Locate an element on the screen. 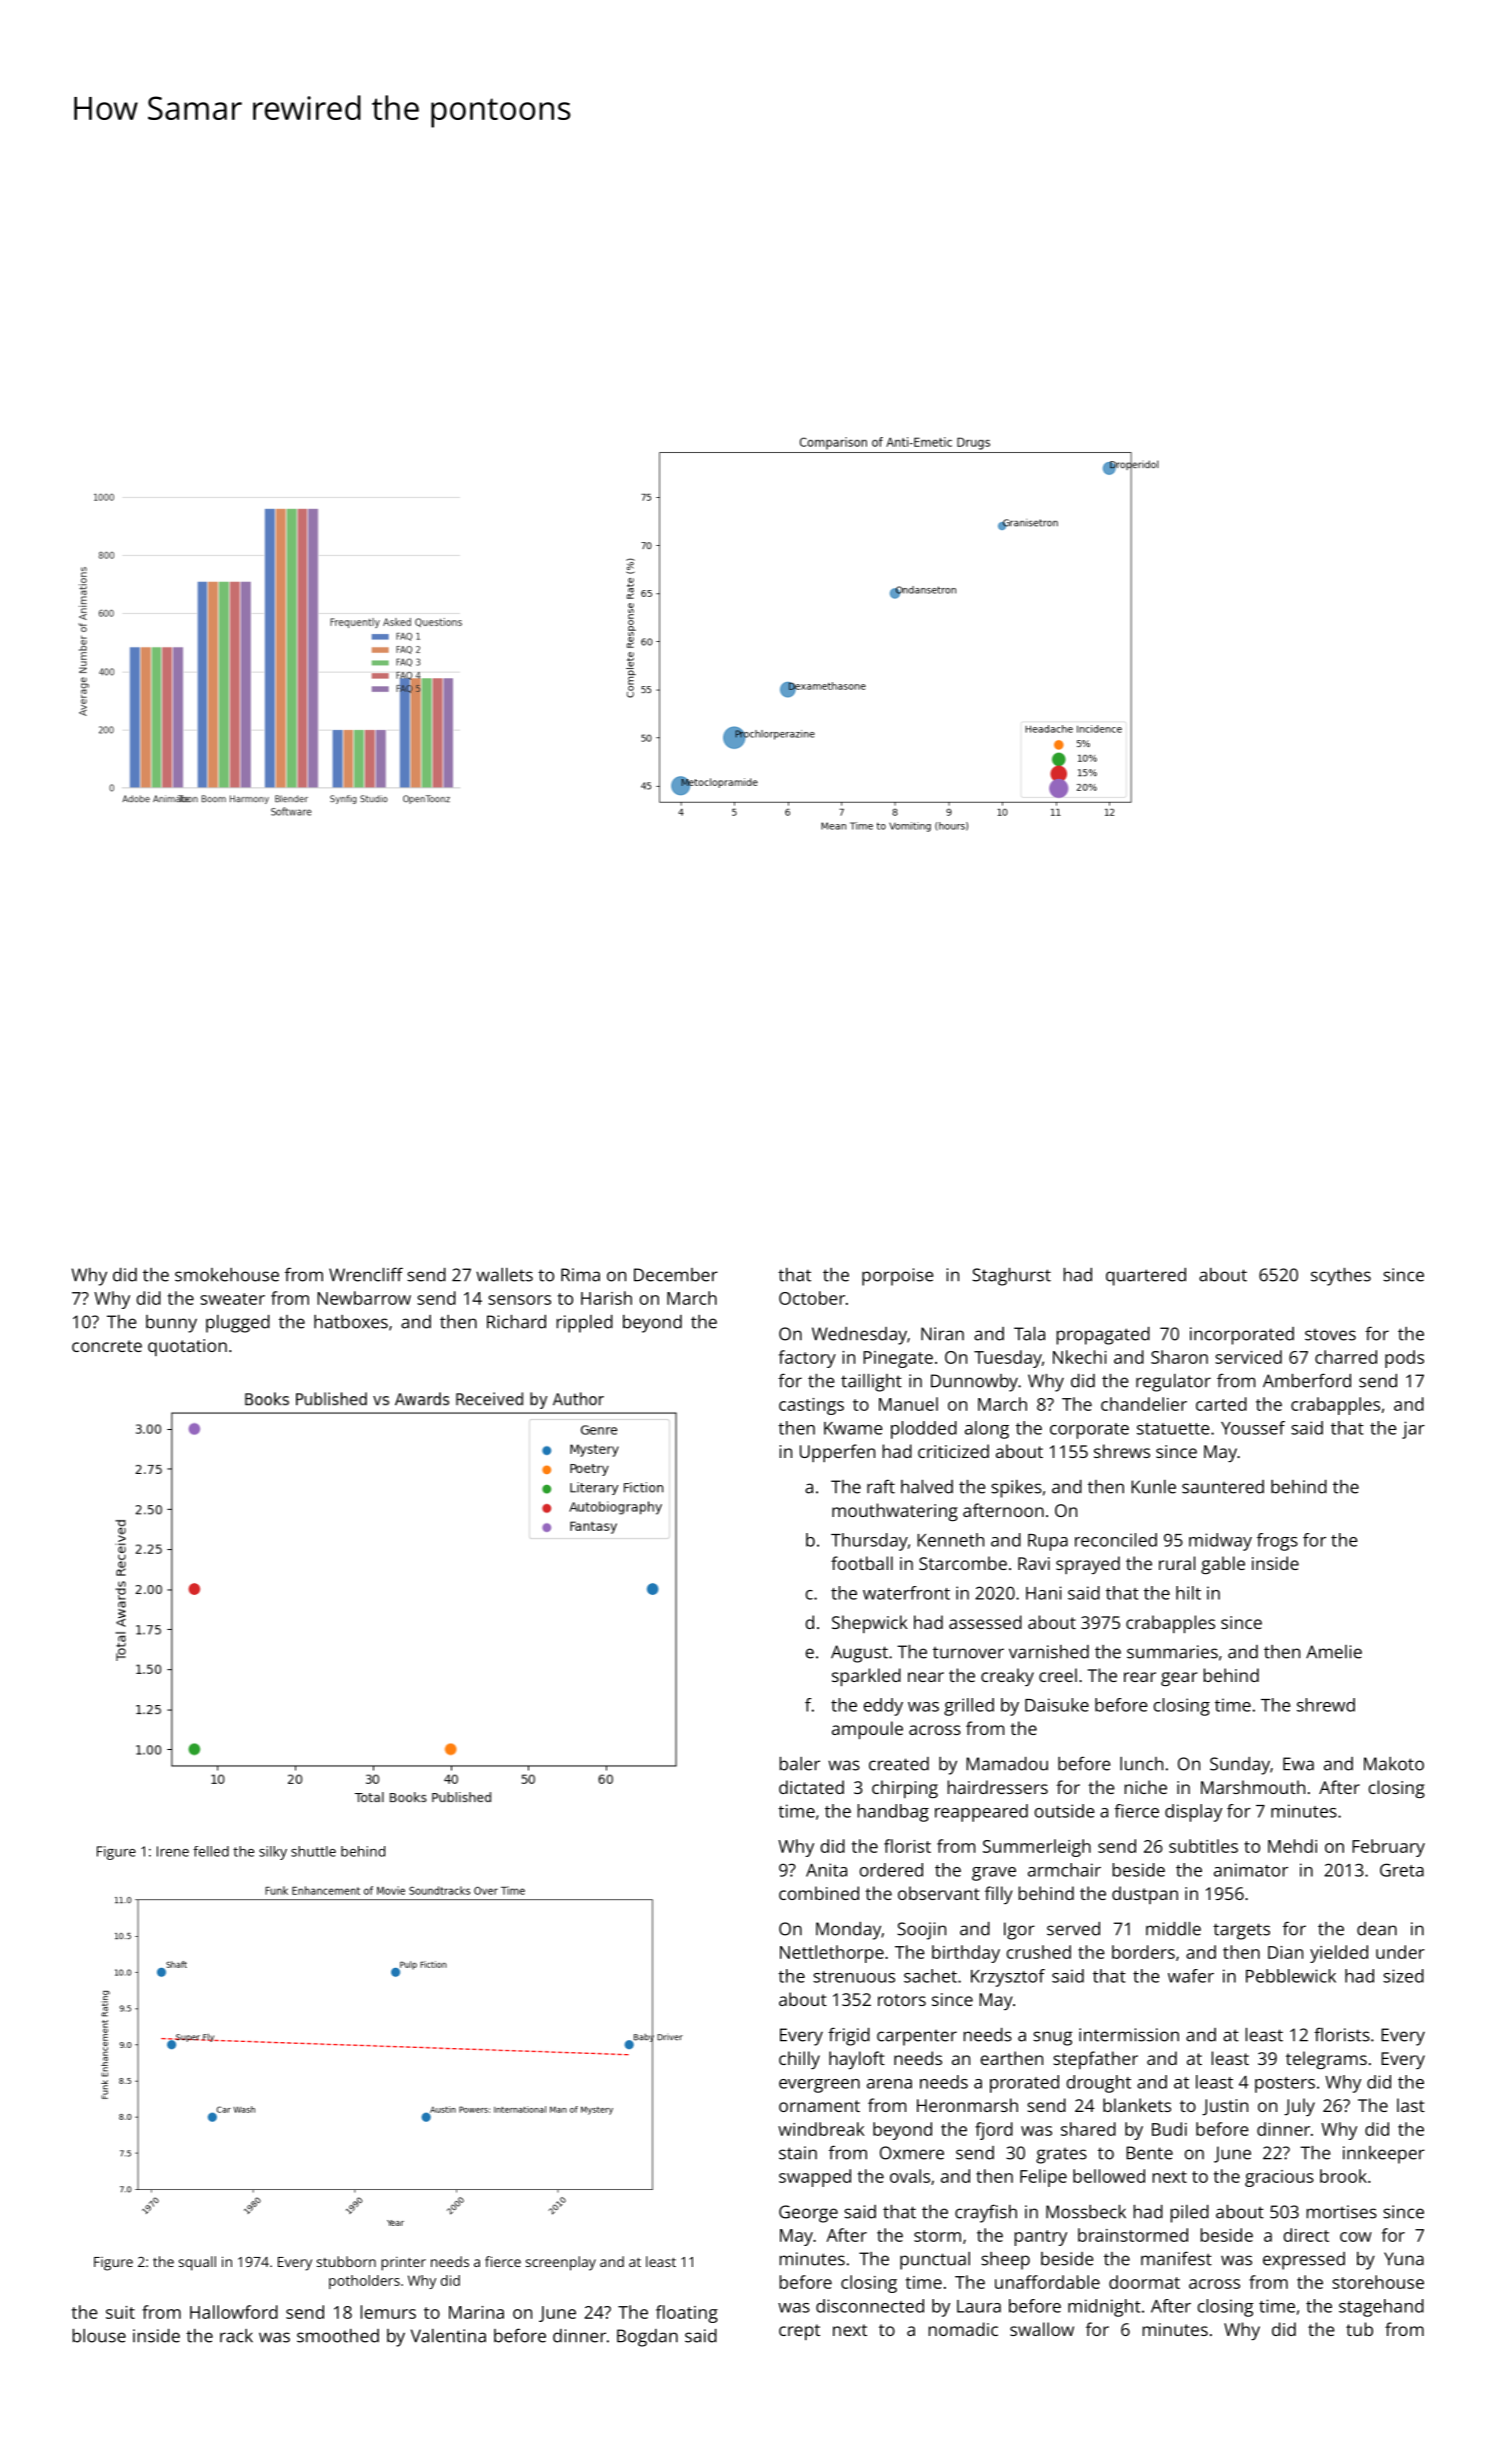 This screenshot has height=2464, width=1496. porpoise is located at coordinates (897, 1277).
